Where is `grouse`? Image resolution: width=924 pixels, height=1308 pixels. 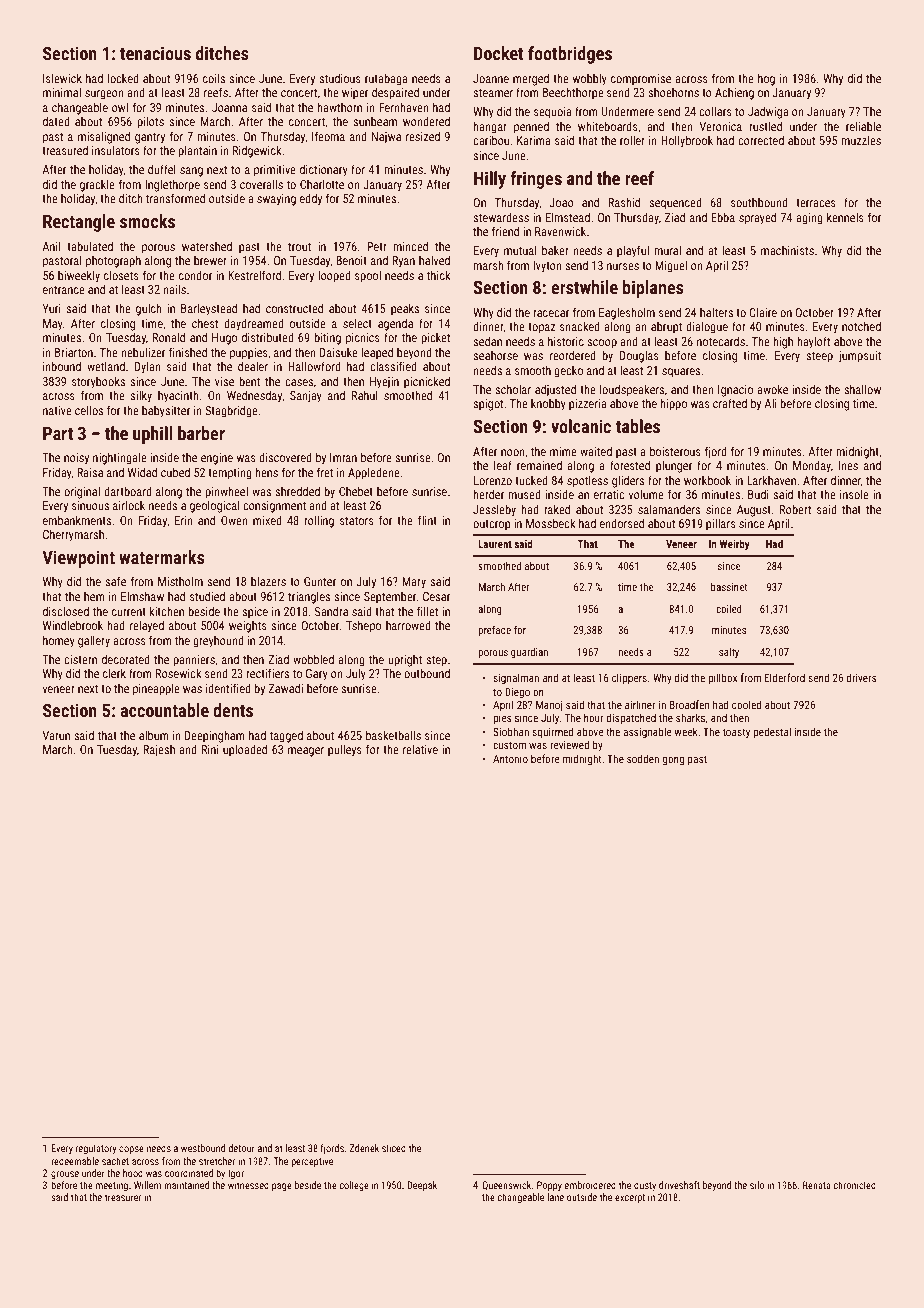
grouse is located at coordinates (65, 1175).
